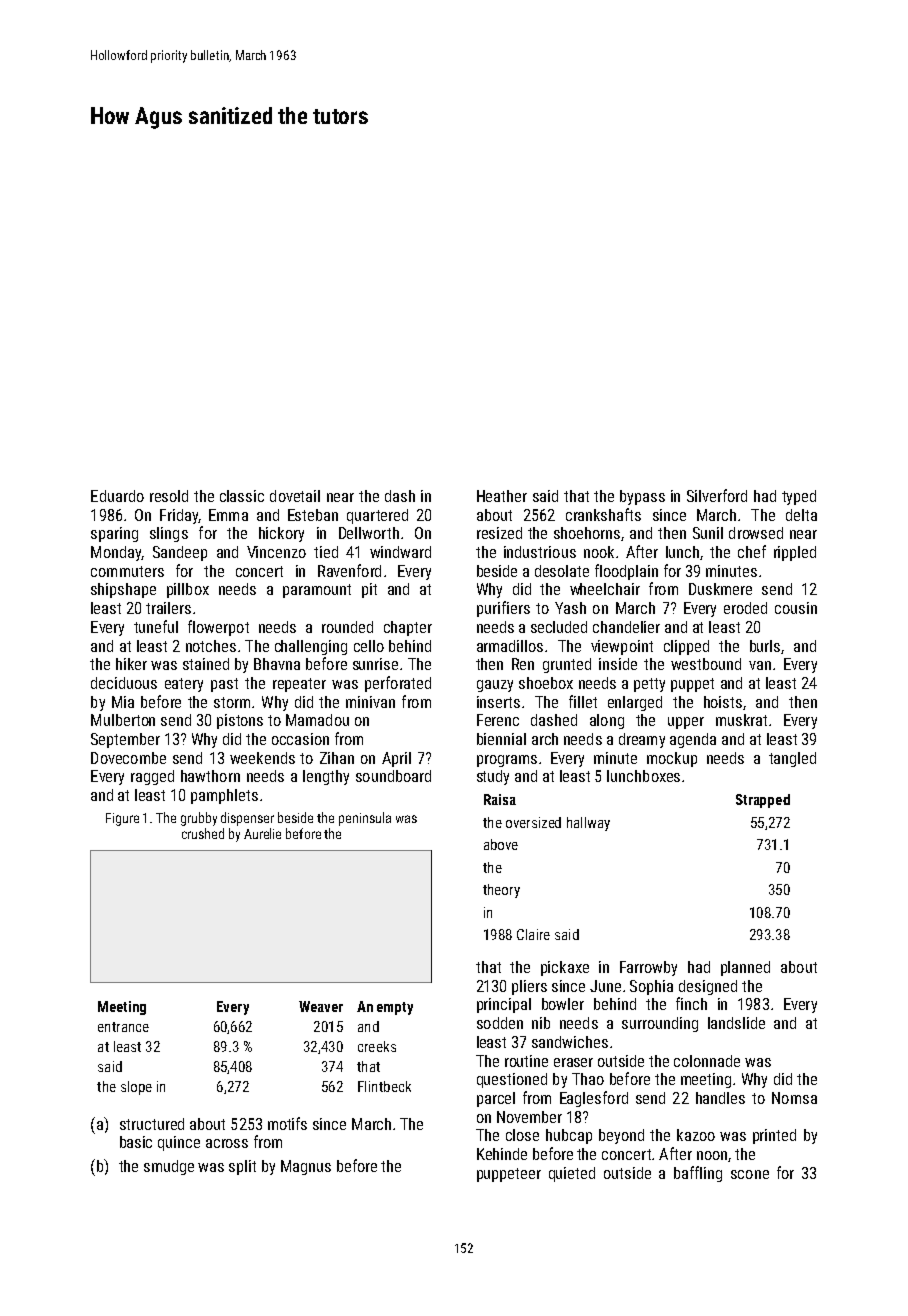  What do you see at coordinates (295, 496) in the image?
I see `dovetail` at bounding box center [295, 496].
